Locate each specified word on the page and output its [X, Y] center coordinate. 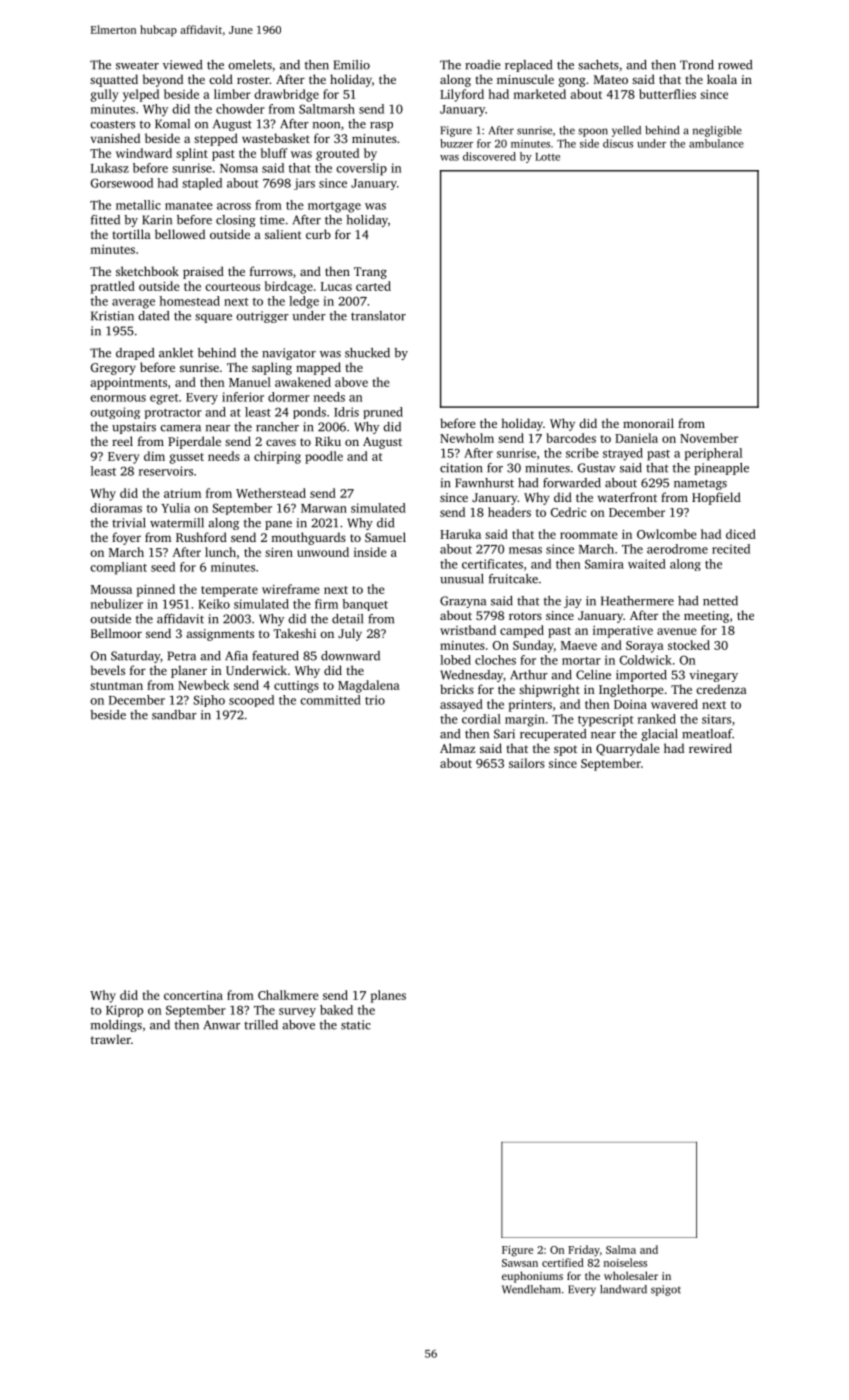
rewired [710, 748]
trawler [111, 1039]
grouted [337, 154]
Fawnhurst [484, 483]
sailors [527, 763]
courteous [232, 287]
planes [388, 996]
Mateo [611, 79]
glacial [659, 735]
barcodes [571, 438]
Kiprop [124, 1011]
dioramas [116, 508]
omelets [250, 65]
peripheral [713, 454]
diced [741, 534]
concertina [193, 995]
